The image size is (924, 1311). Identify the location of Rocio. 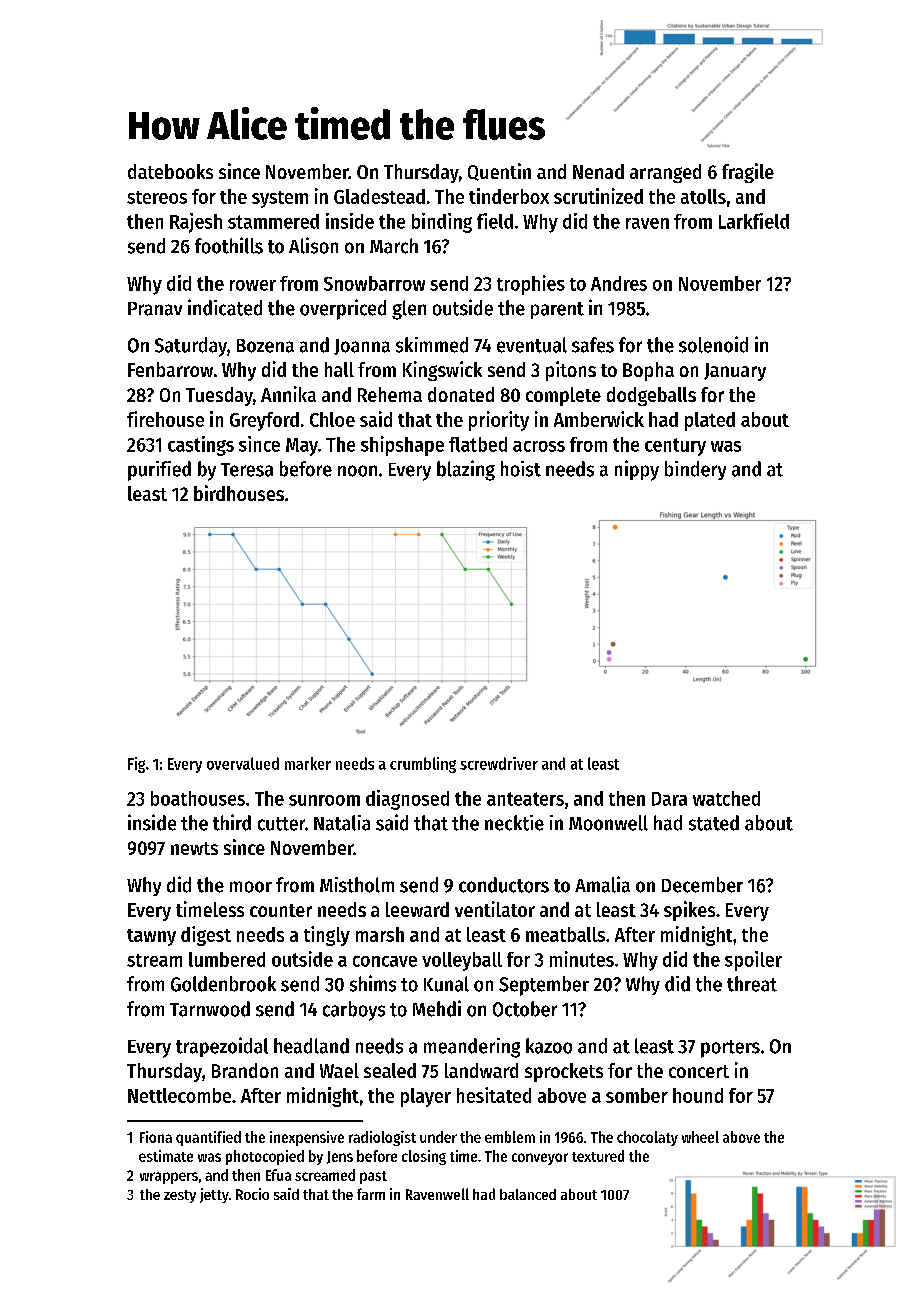
(252, 1194).
